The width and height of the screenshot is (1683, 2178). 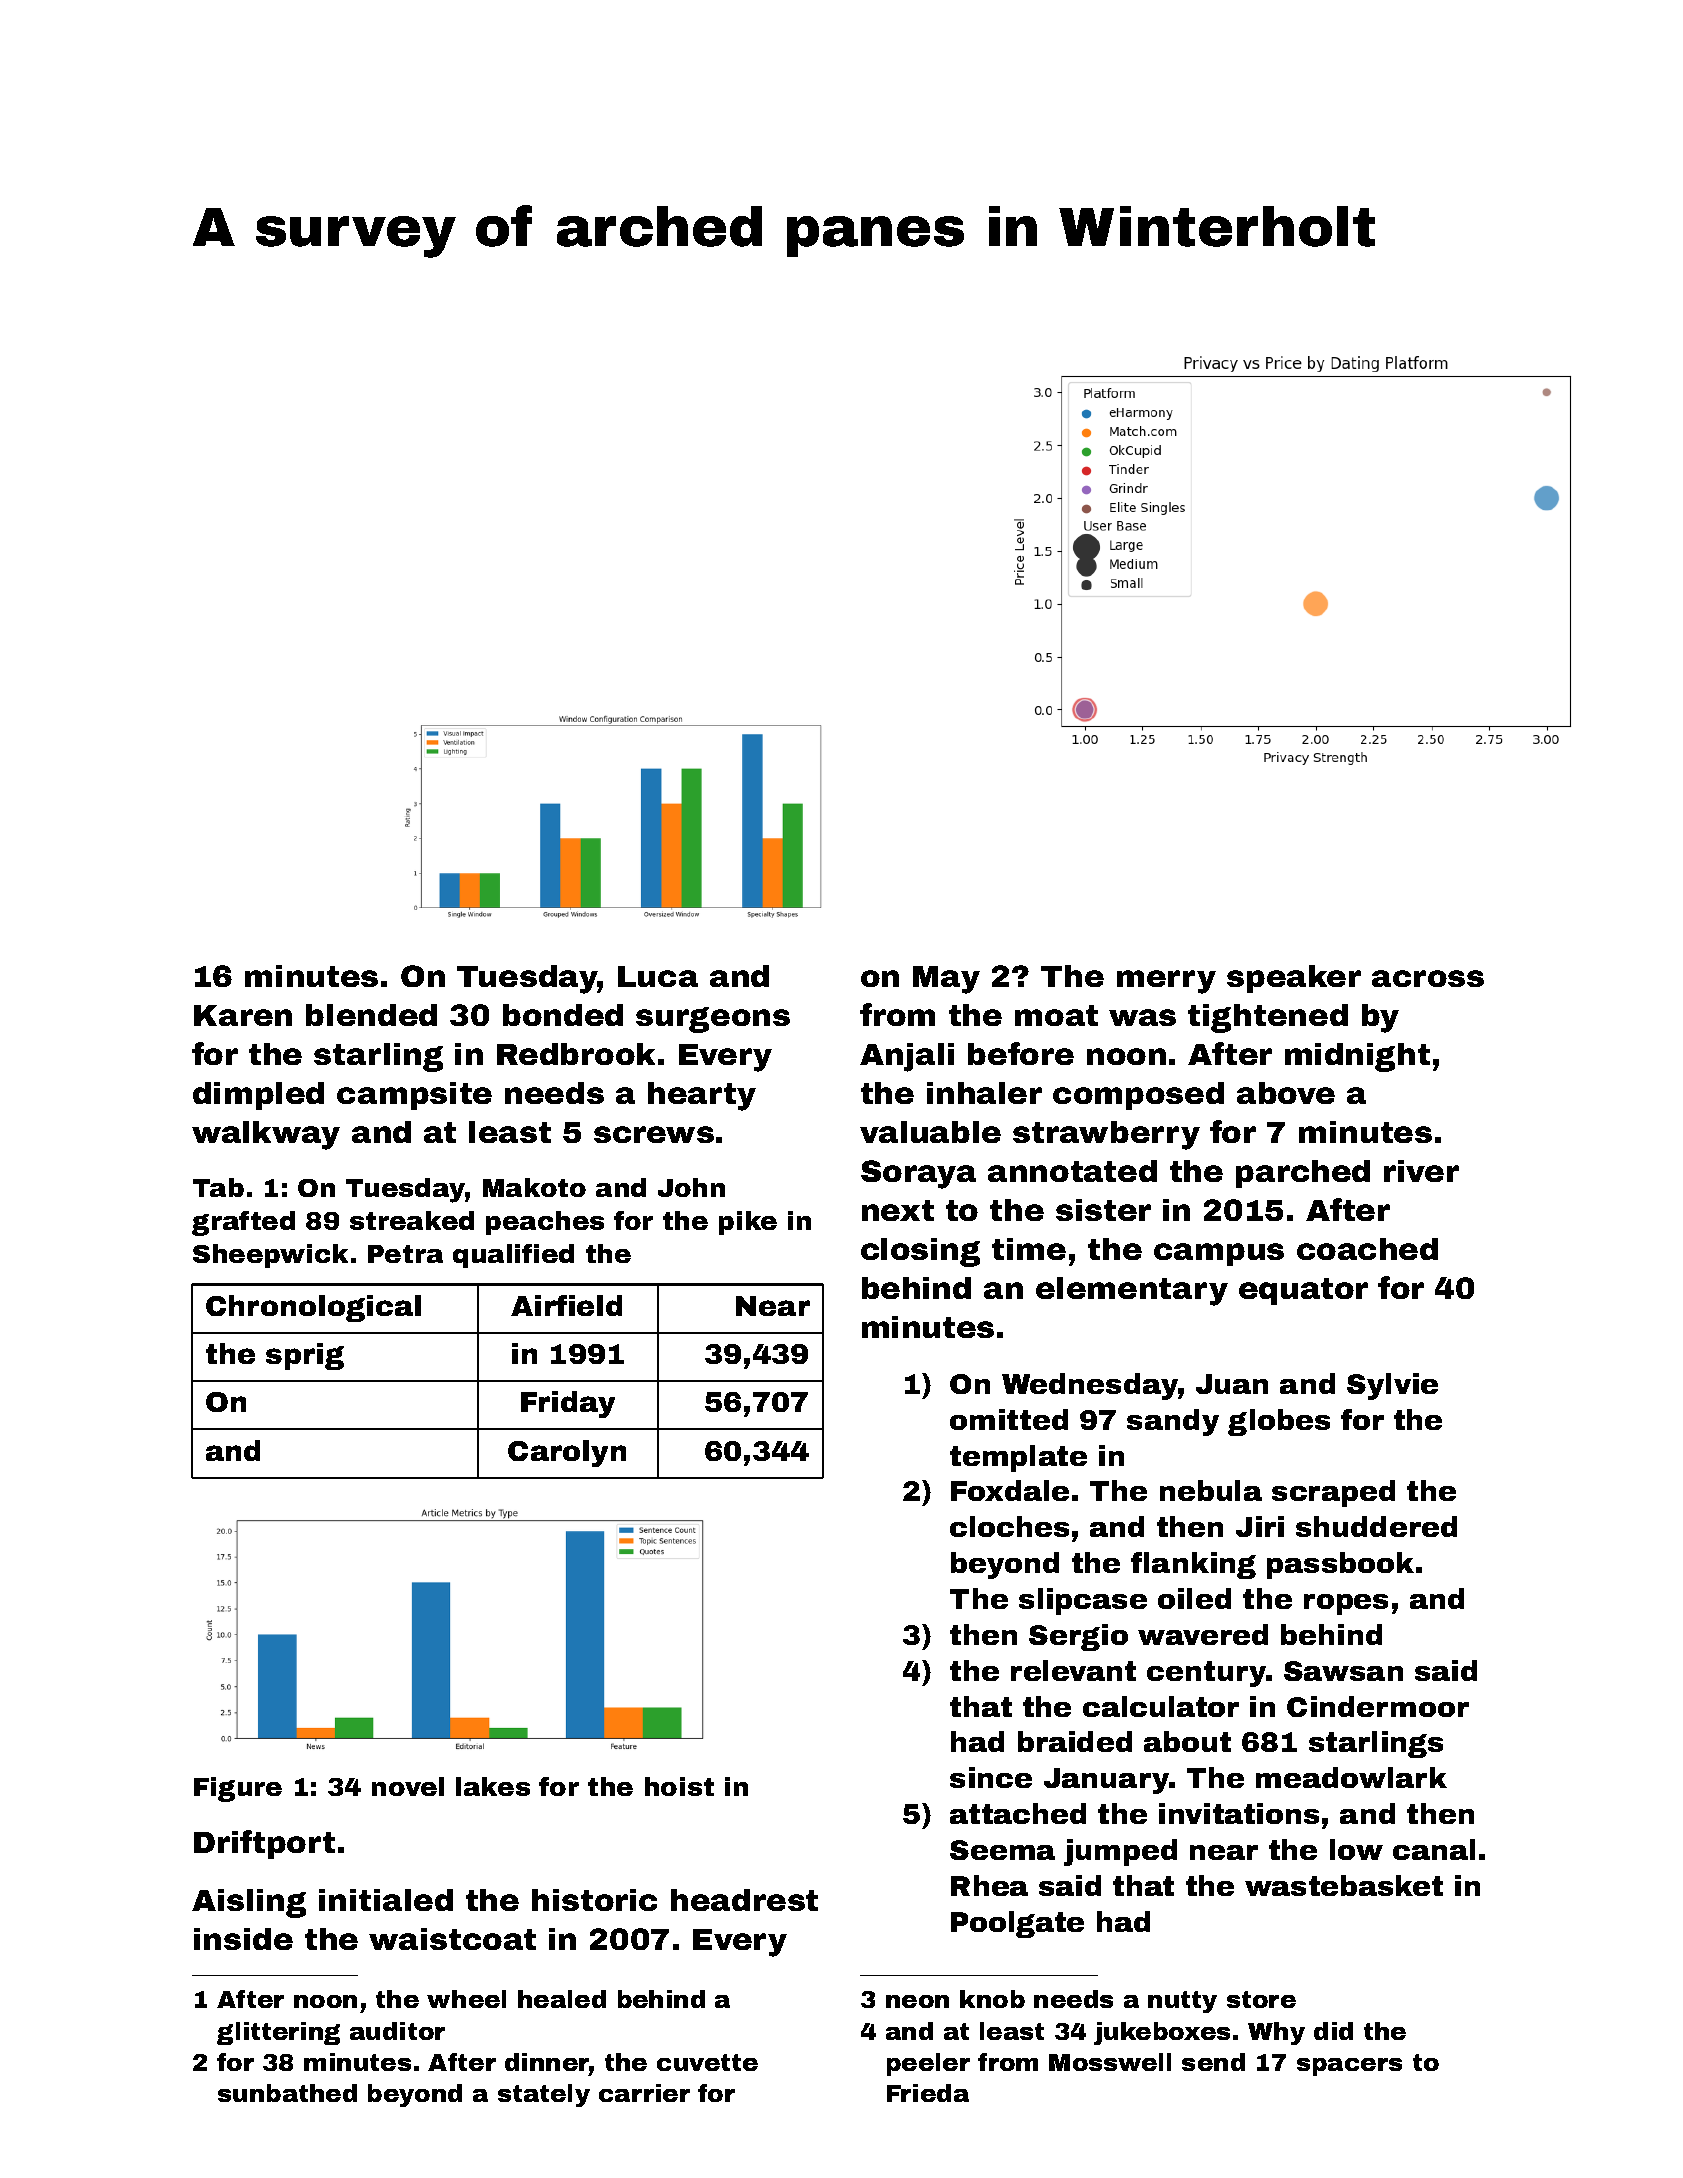 What do you see at coordinates (1378, 1706) in the screenshot?
I see `Cindermoor` at bounding box center [1378, 1706].
